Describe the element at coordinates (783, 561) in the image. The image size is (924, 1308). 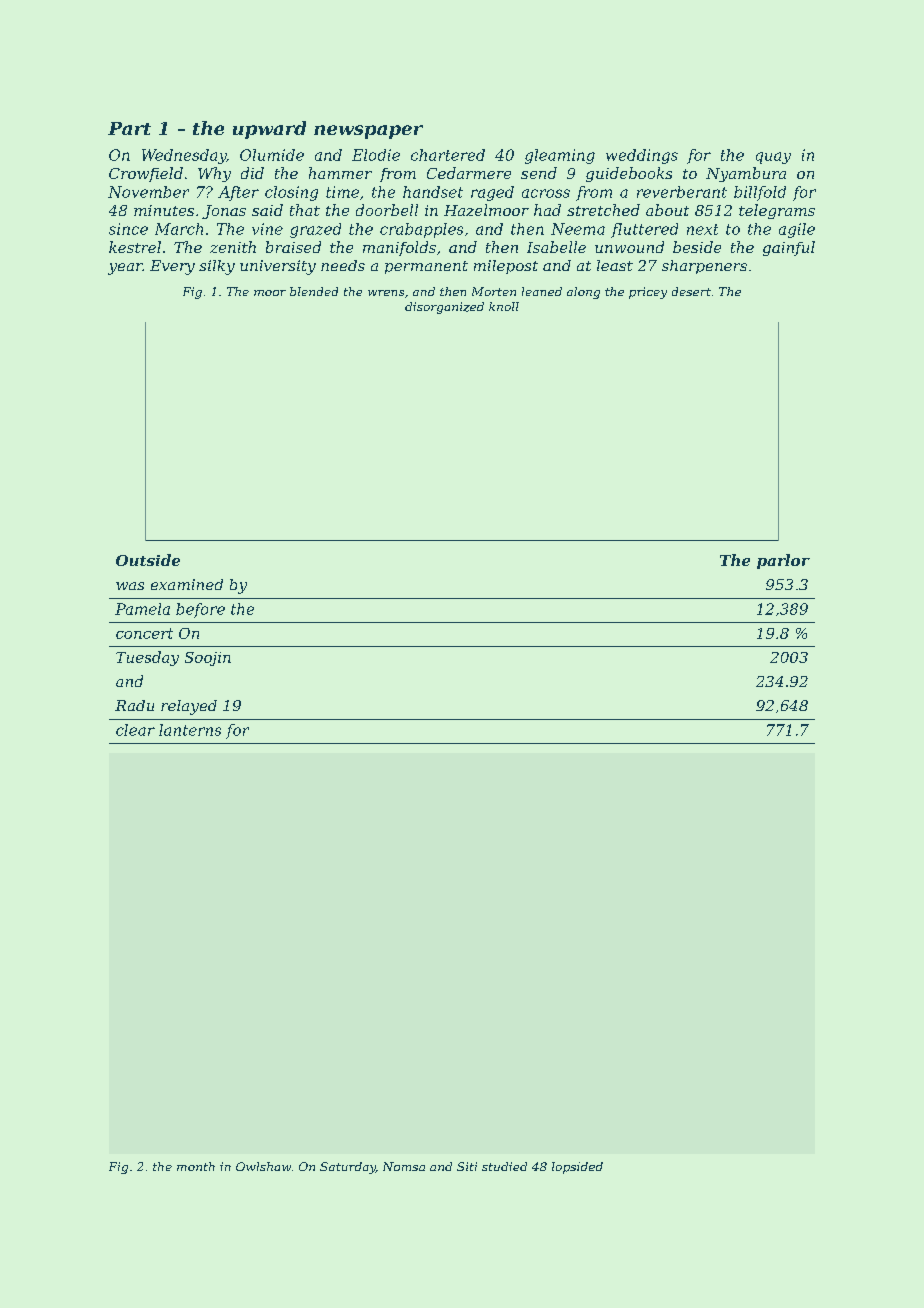
I see `parlor` at that location.
